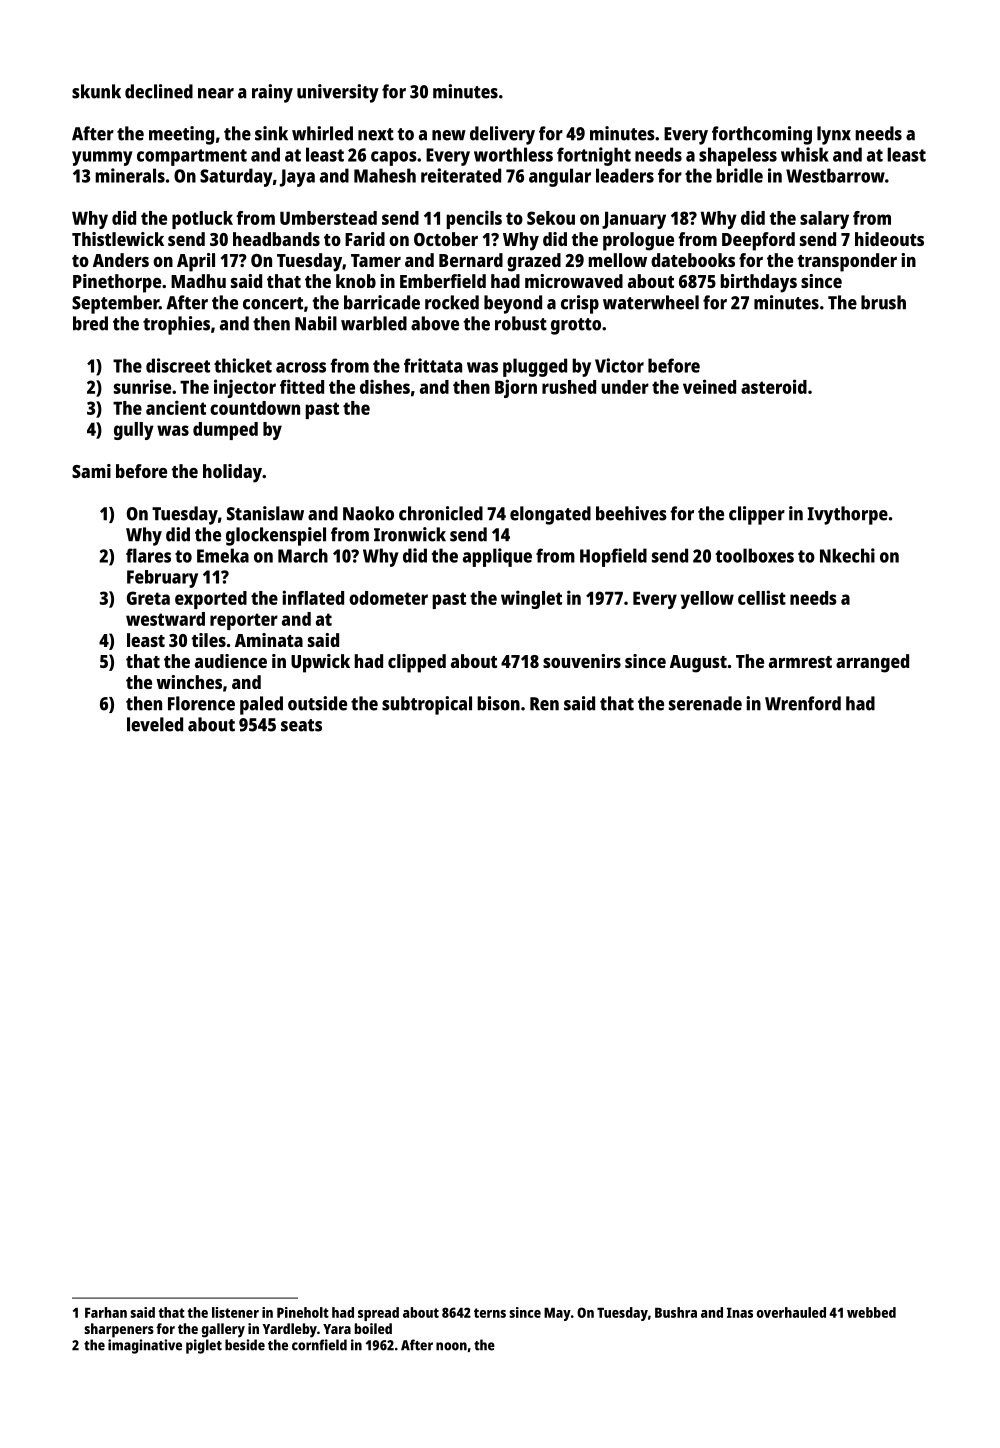  What do you see at coordinates (155, 724) in the screenshot?
I see `leveled` at bounding box center [155, 724].
